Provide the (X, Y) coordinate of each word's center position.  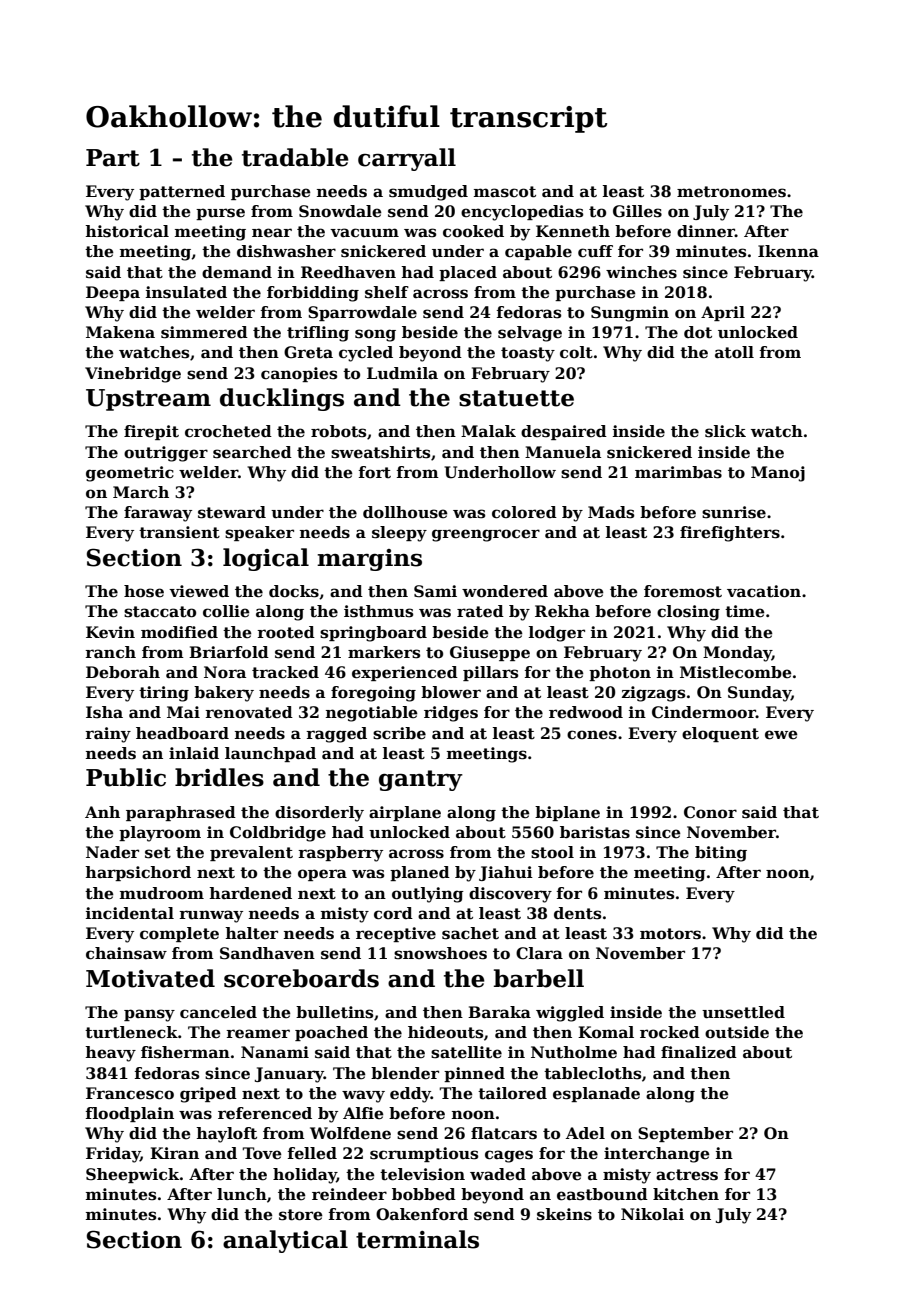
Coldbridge (278, 834)
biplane (567, 813)
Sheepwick (133, 1175)
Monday (737, 654)
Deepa (113, 293)
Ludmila (402, 373)
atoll (734, 352)
